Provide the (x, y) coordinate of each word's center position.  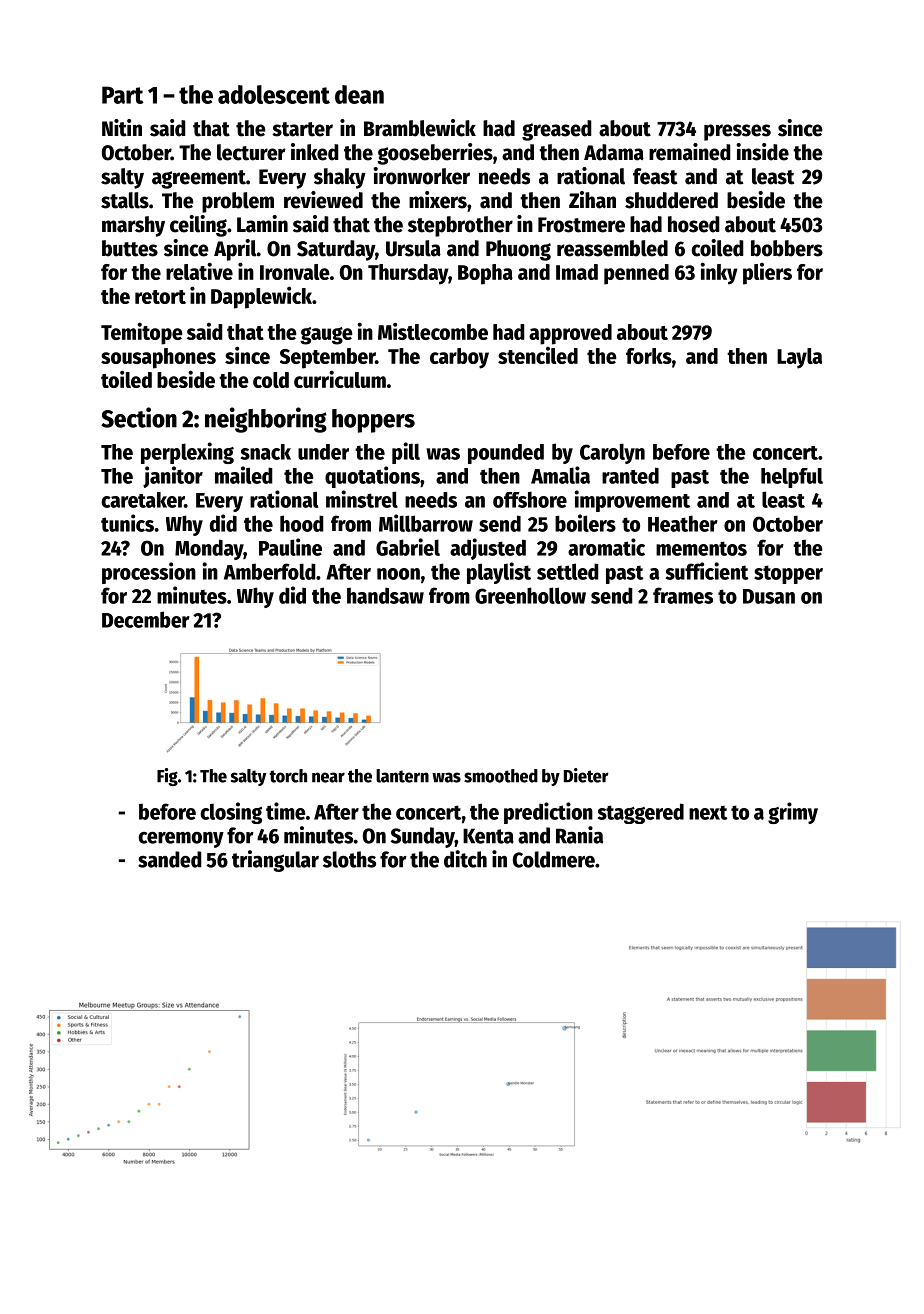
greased (557, 130)
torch (288, 776)
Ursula (413, 248)
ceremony (181, 840)
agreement (199, 179)
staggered (641, 813)
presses (737, 132)
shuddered (671, 200)
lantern (402, 776)
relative (199, 271)
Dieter (586, 775)
